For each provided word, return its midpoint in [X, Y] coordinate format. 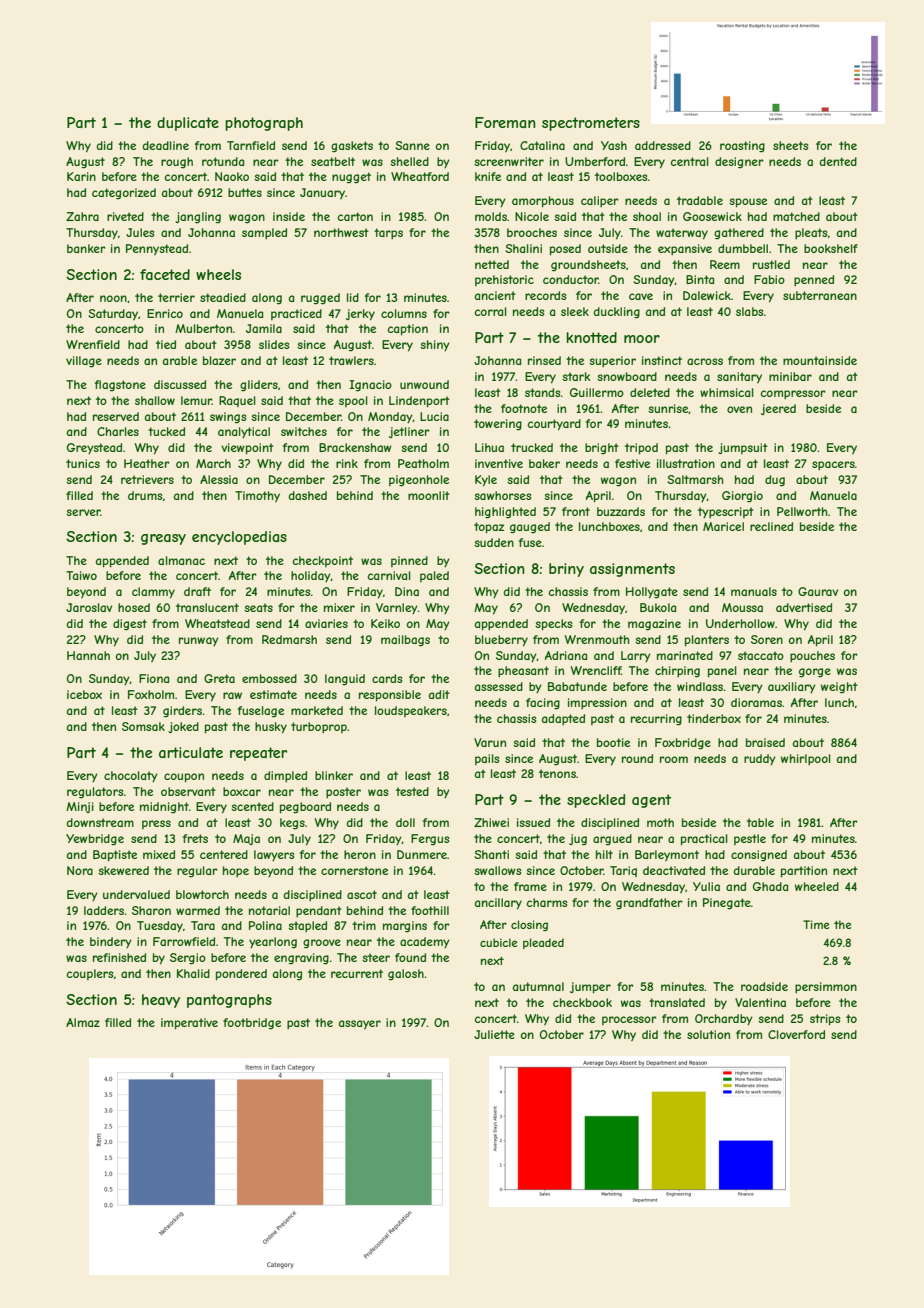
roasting [742, 147]
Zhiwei [491, 822]
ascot [362, 894]
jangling [198, 218]
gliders [259, 386]
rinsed [544, 360]
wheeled [817, 886]
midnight [164, 808]
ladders [104, 910]
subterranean [820, 295]
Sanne [412, 145]
